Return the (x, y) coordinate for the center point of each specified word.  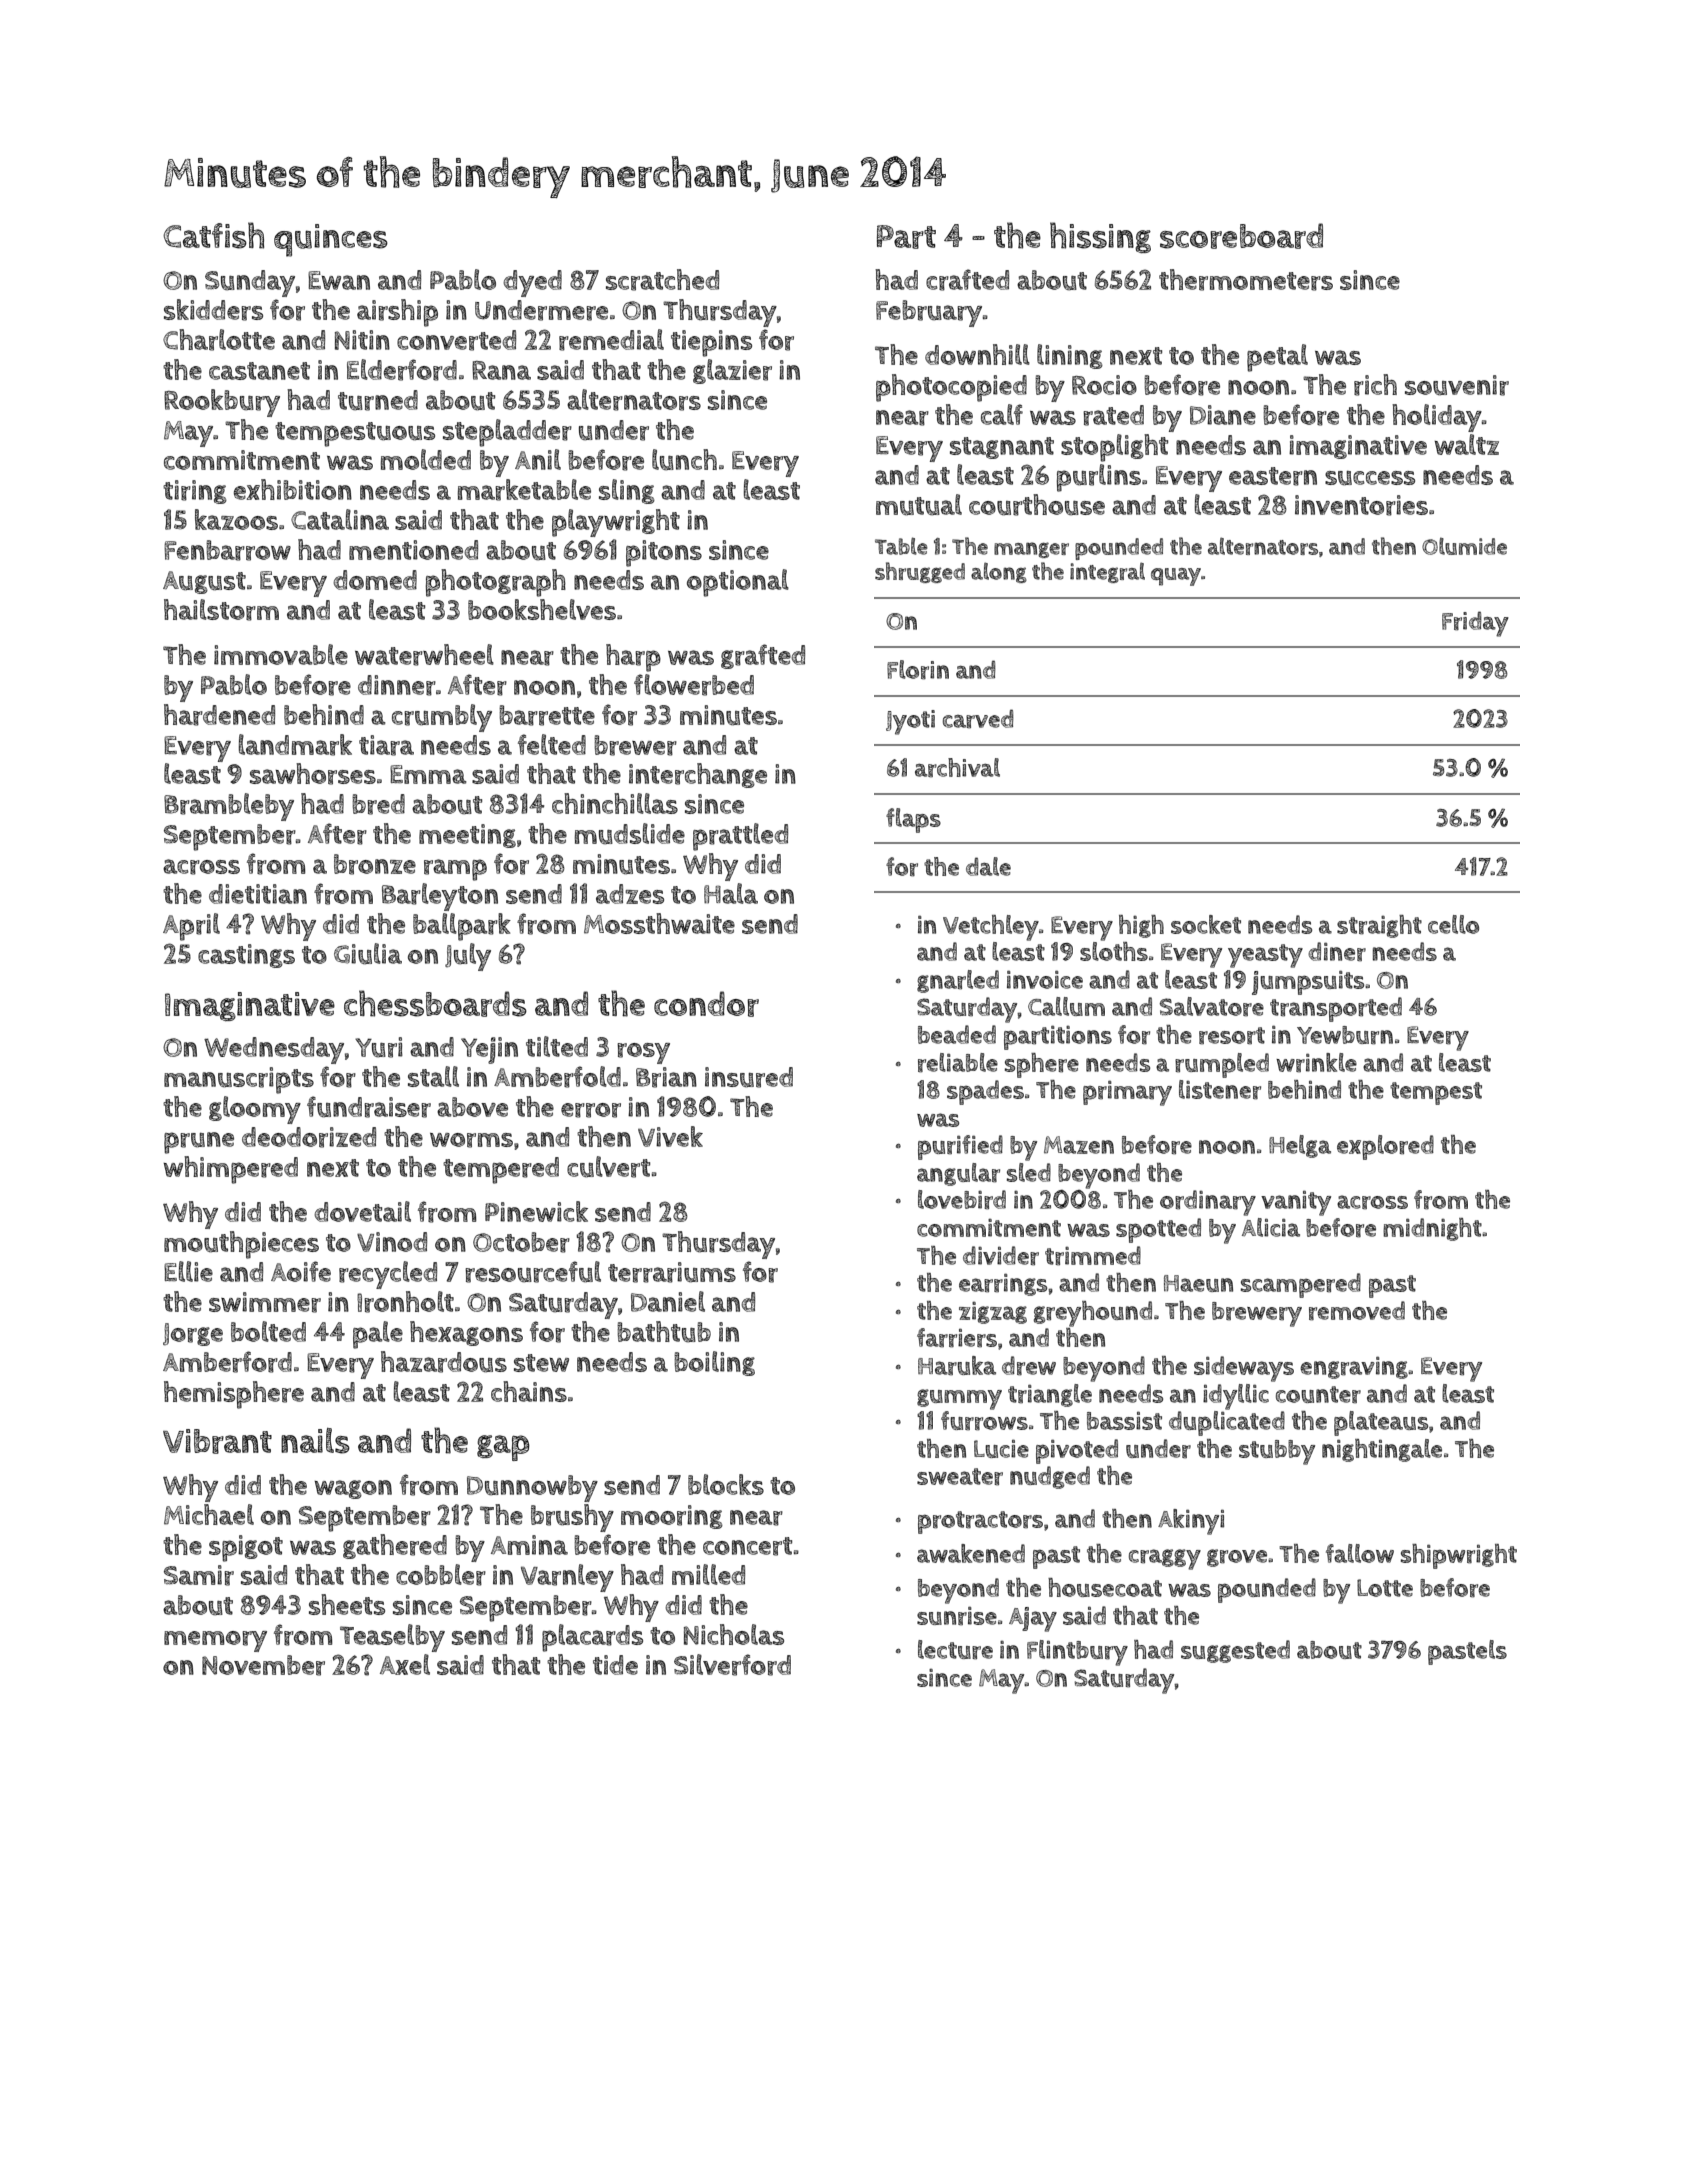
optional (738, 583)
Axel (405, 1664)
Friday (1475, 624)
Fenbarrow (227, 550)
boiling (714, 1363)
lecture (955, 1650)
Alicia (1271, 1227)
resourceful (533, 1272)
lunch (684, 460)
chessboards (435, 1003)
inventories (1361, 505)
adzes (630, 894)
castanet (259, 371)
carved (978, 719)
